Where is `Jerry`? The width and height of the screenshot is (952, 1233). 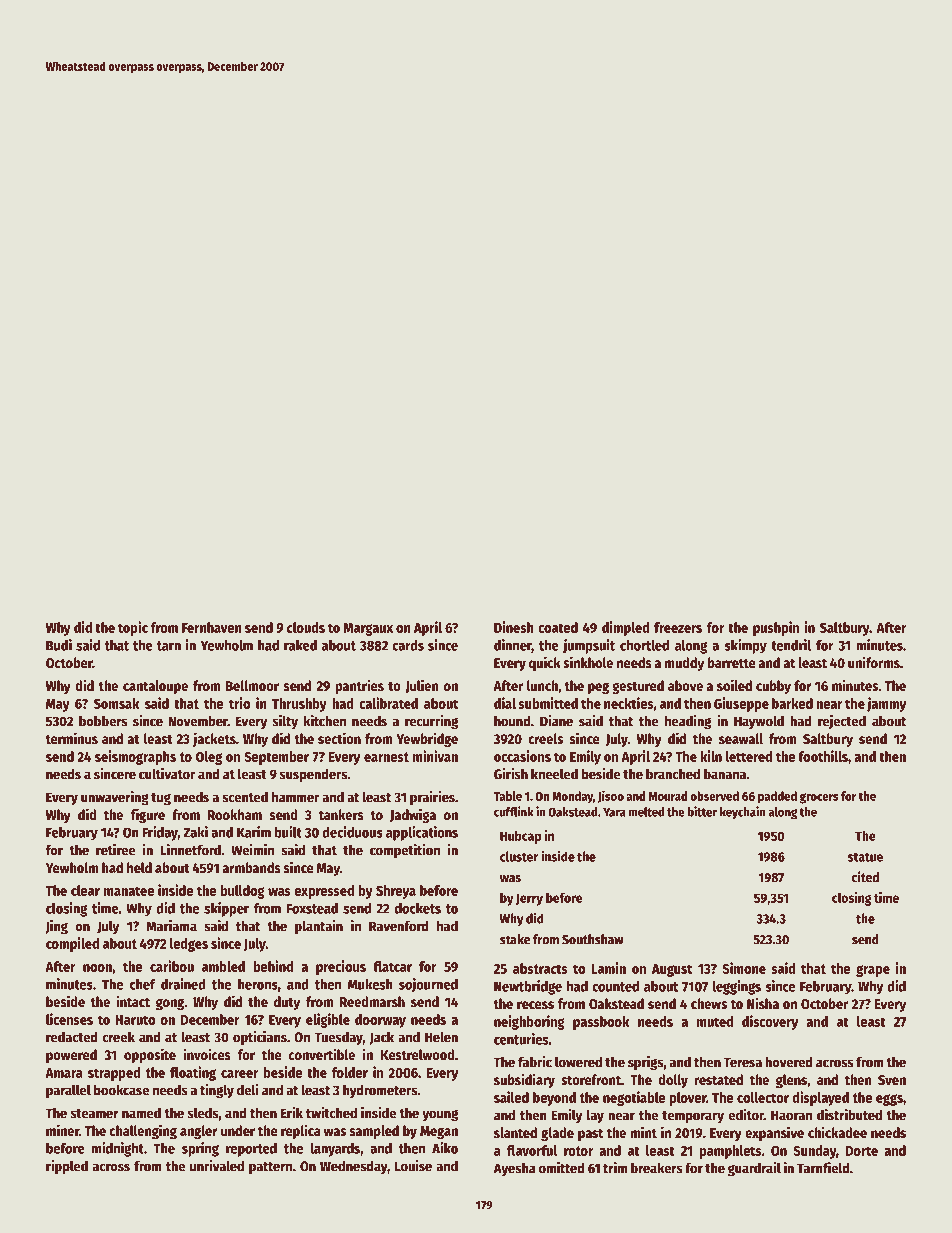 Jerry is located at coordinates (529, 899).
